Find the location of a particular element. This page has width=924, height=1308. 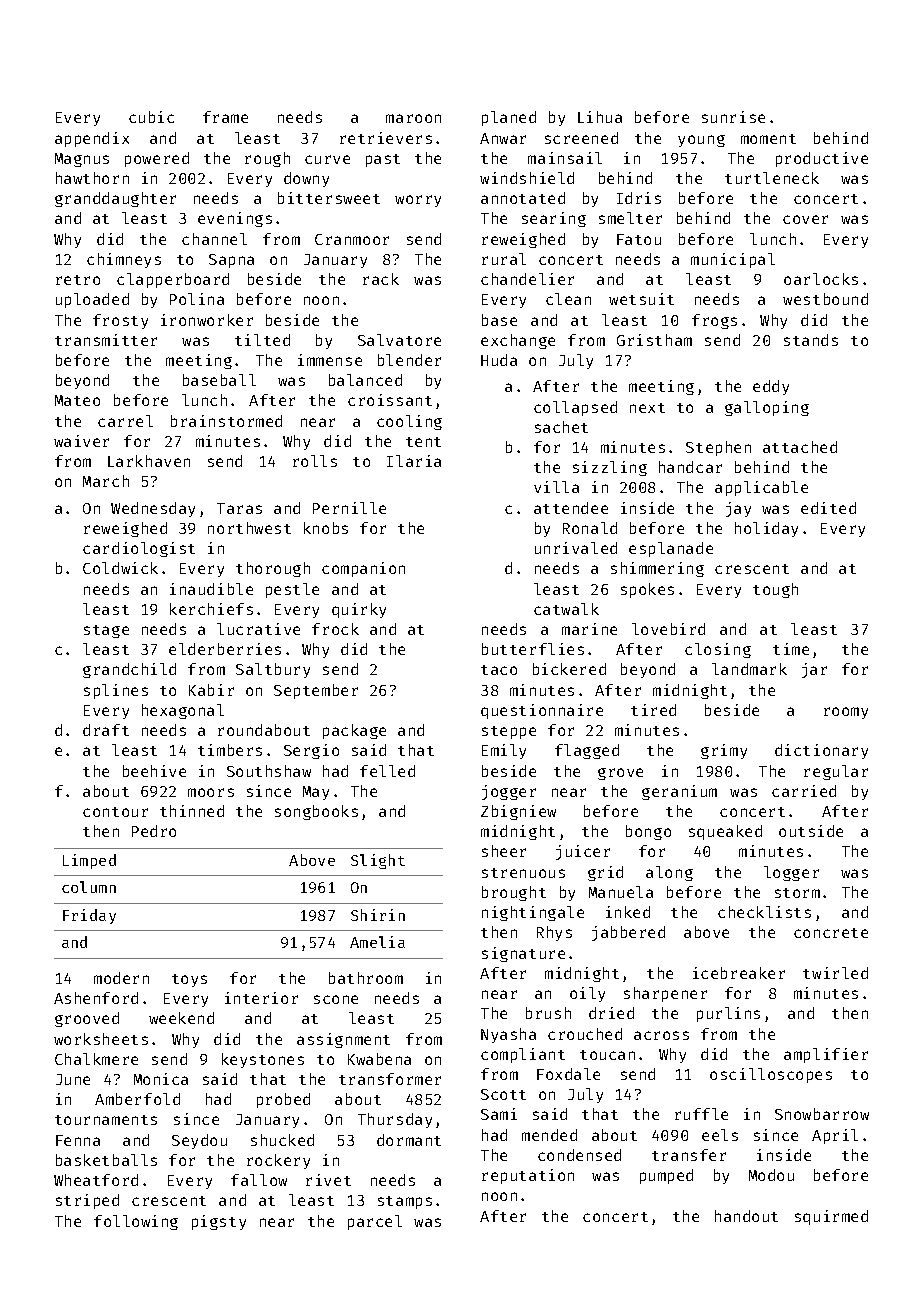

felled is located at coordinates (387, 771).
